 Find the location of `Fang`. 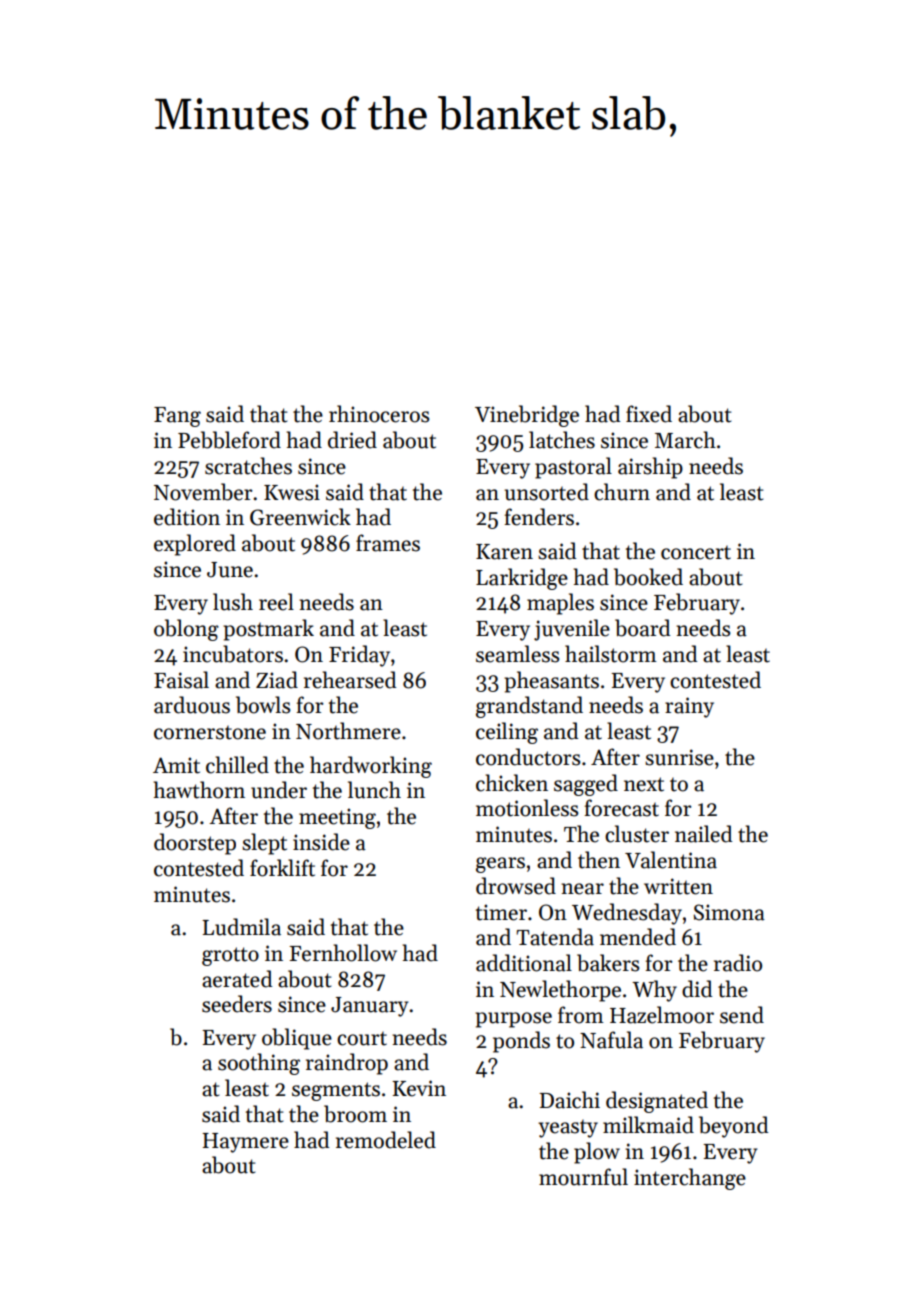

Fang is located at coordinates (177, 417).
